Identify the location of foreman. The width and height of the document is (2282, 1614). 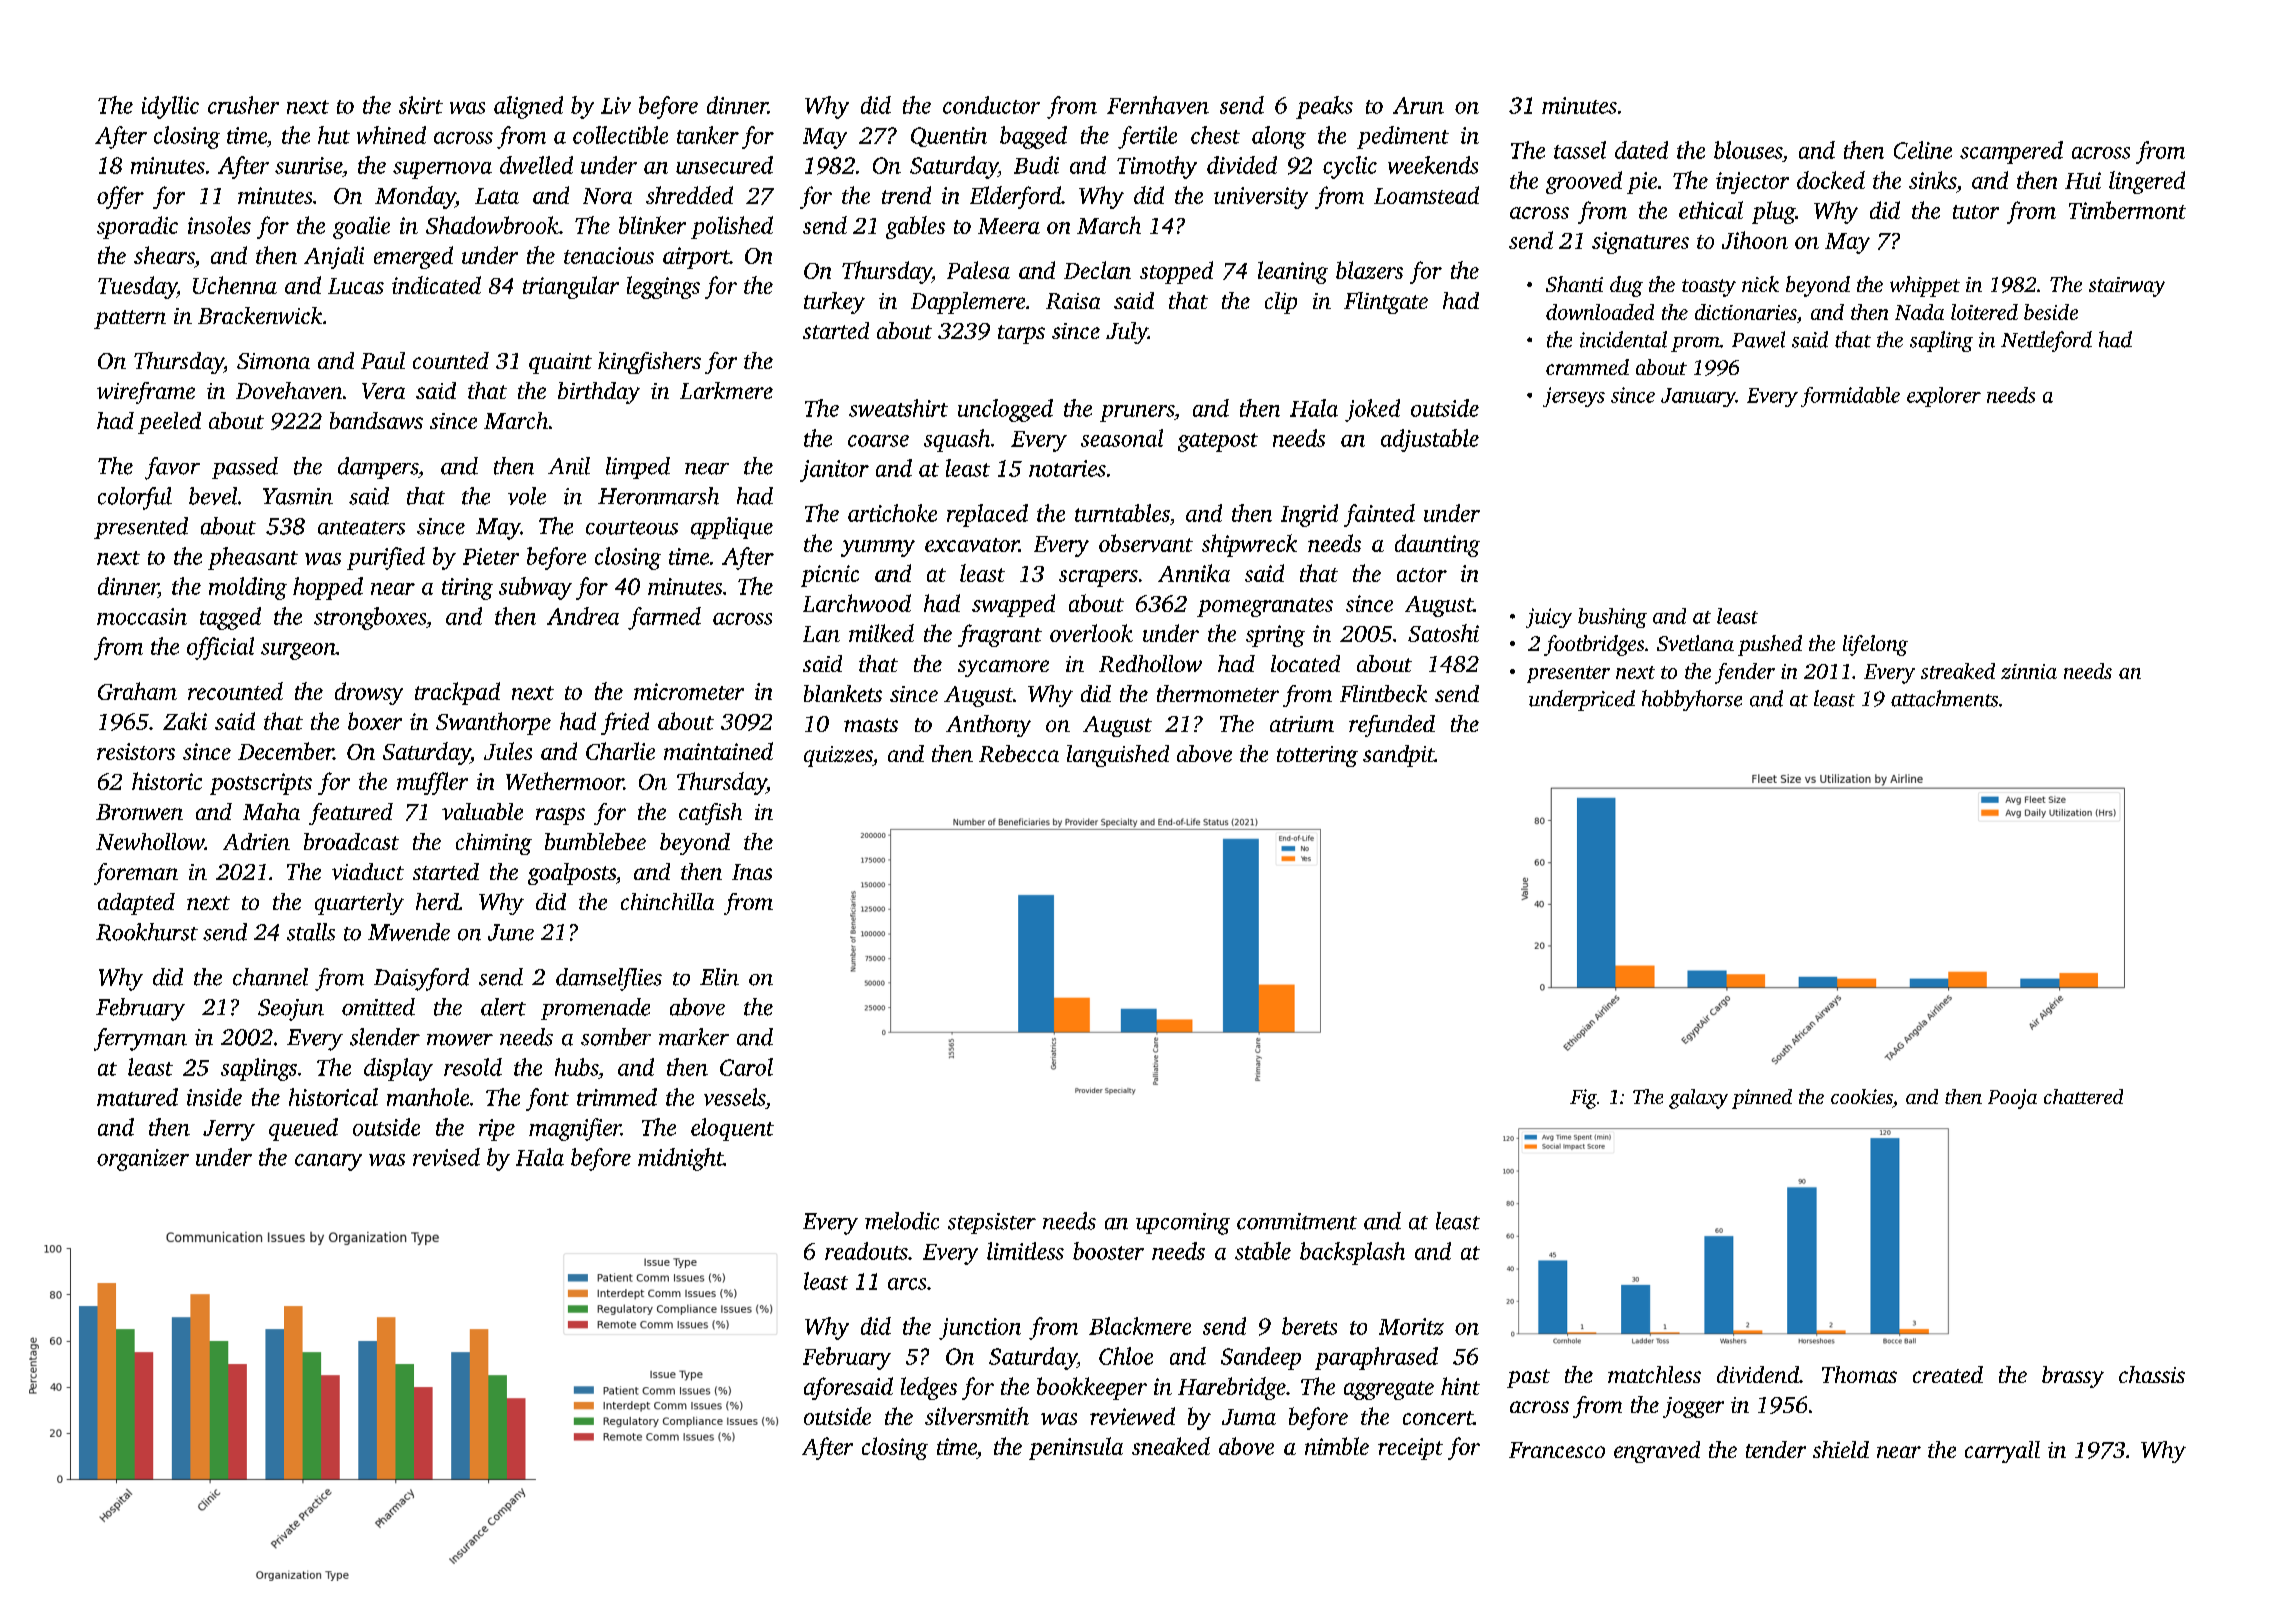
(136, 874).
